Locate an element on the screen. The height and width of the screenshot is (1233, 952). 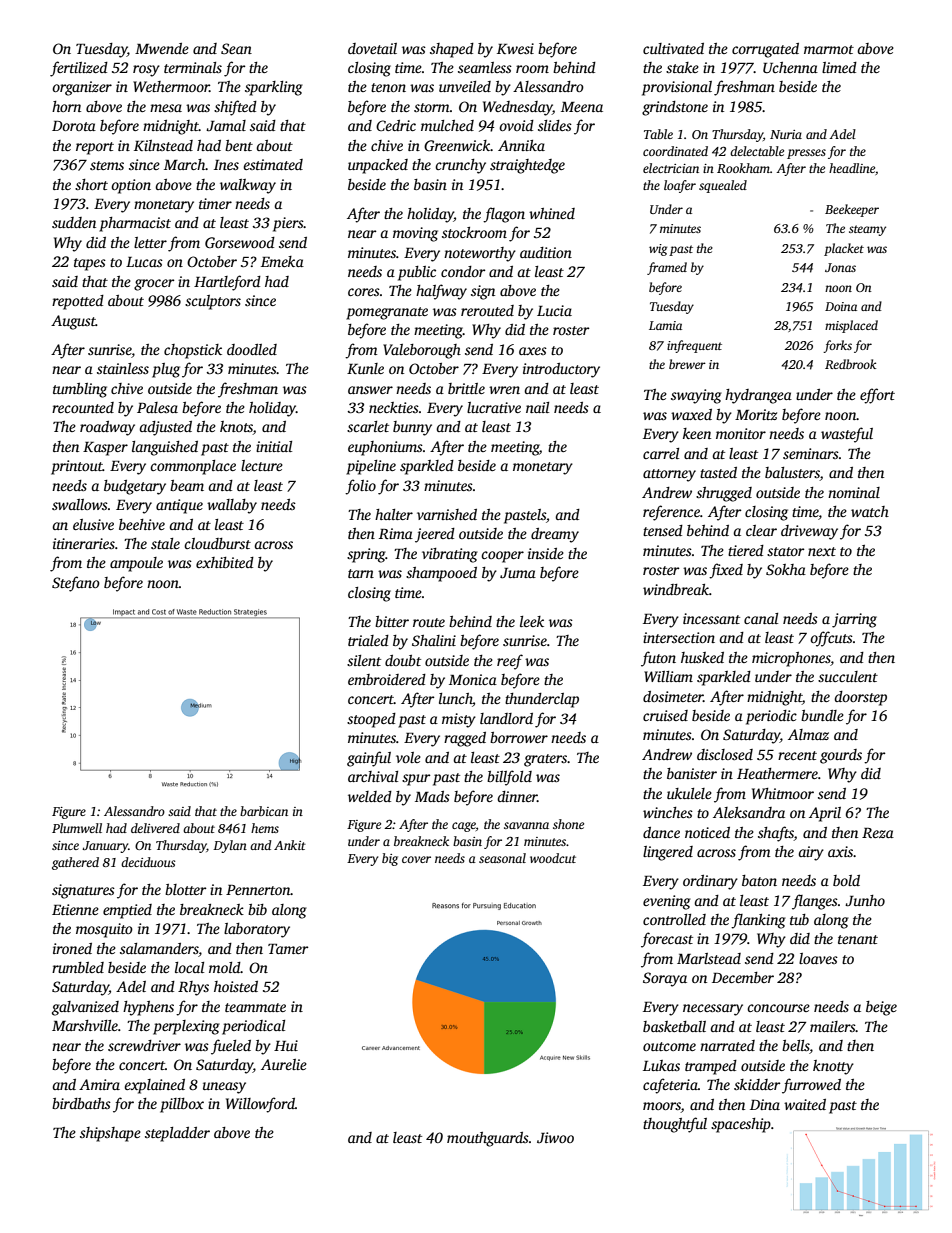
shipshape is located at coordinates (110, 1134).
